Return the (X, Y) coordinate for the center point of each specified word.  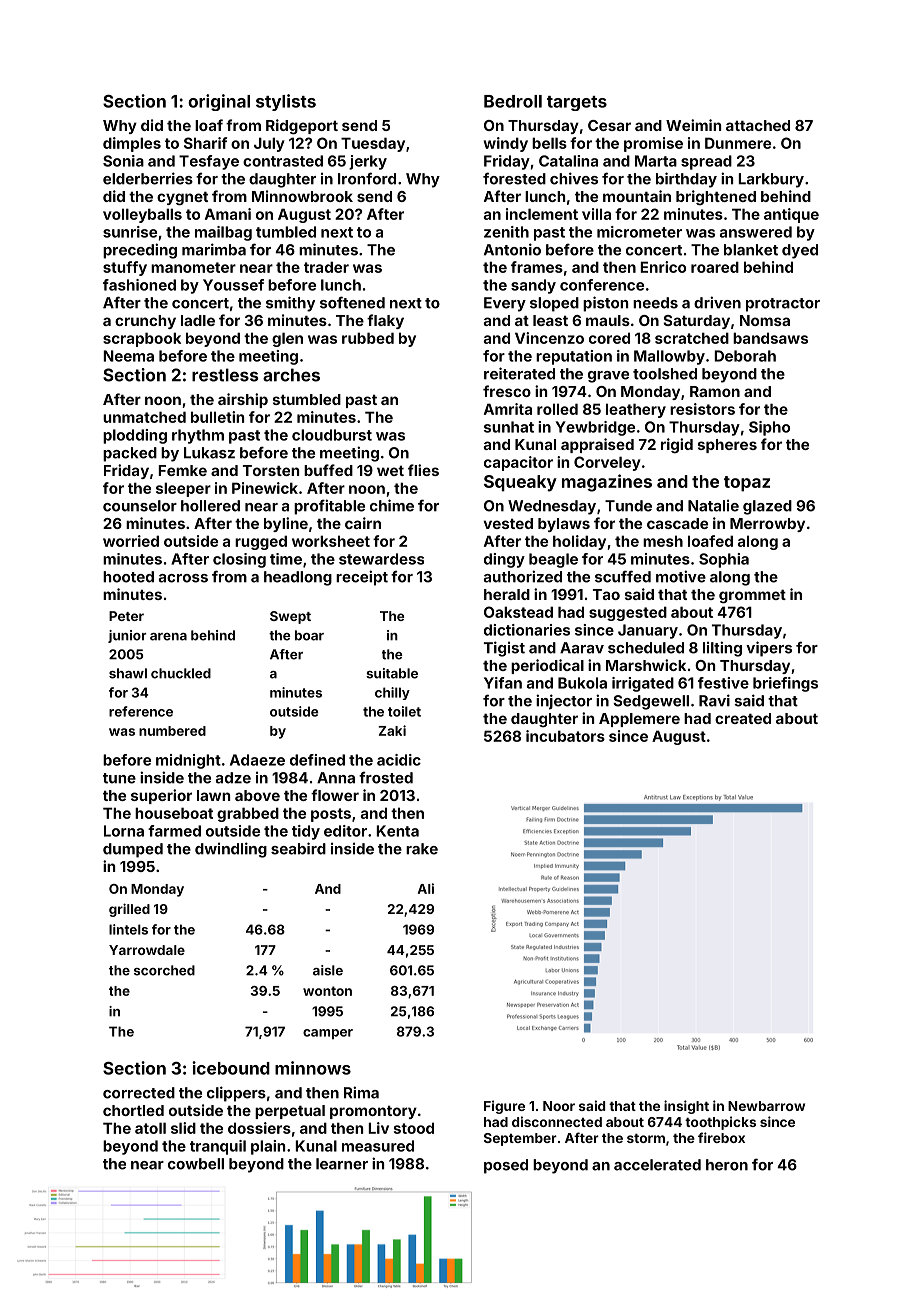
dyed (800, 251)
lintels (128, 929)
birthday (686, 180)
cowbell (196, 1164)
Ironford (367, 178)
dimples (132, 144)
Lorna (124, 831)
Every (505, 304)
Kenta (397, 831)
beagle (553, 560)
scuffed (623, 576)
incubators (565, 736)
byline (286, 524)
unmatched (144, 417)
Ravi (714, 700)
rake (422, 849)
